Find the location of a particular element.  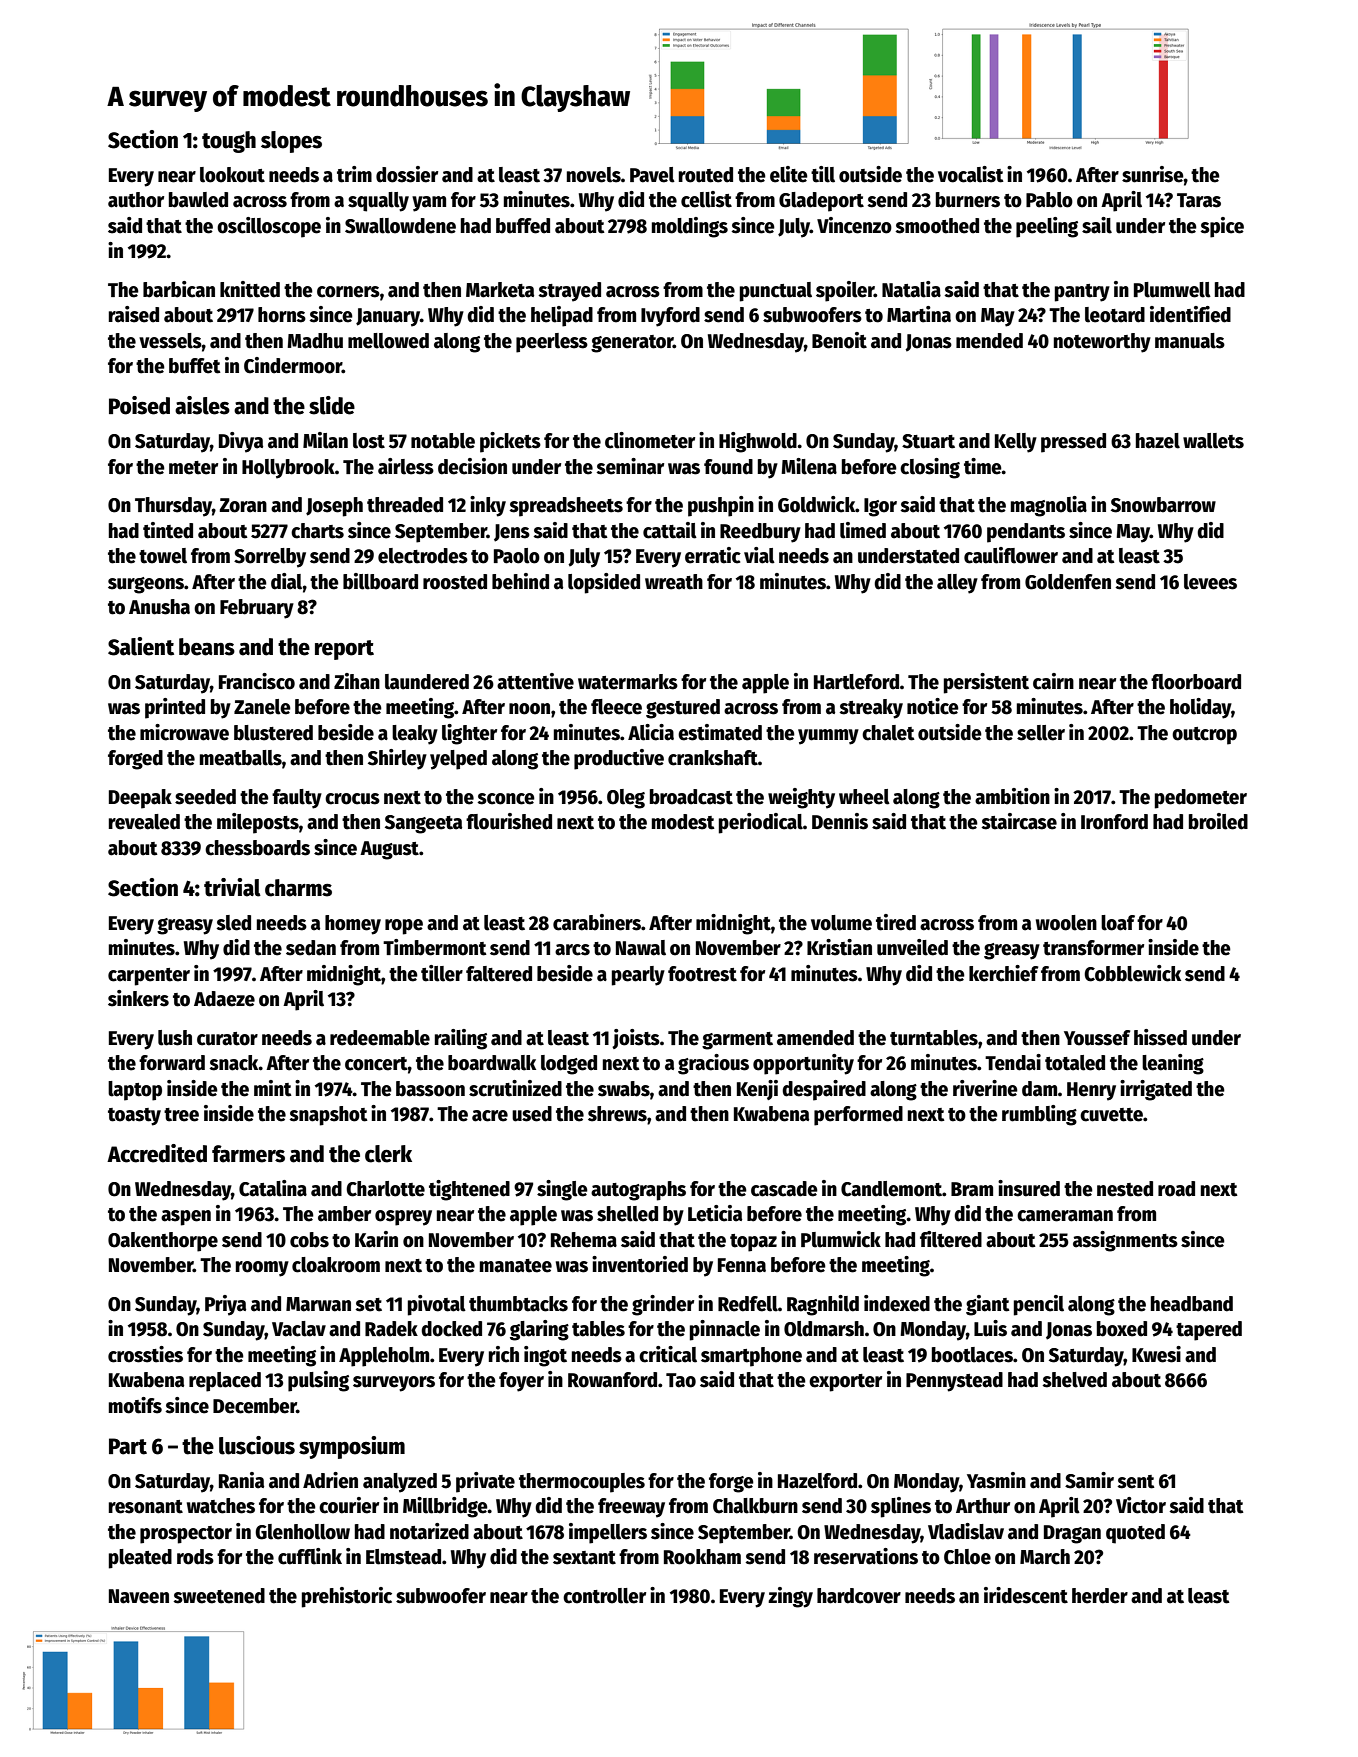

carpenter is located at coordinates (149, 977).
